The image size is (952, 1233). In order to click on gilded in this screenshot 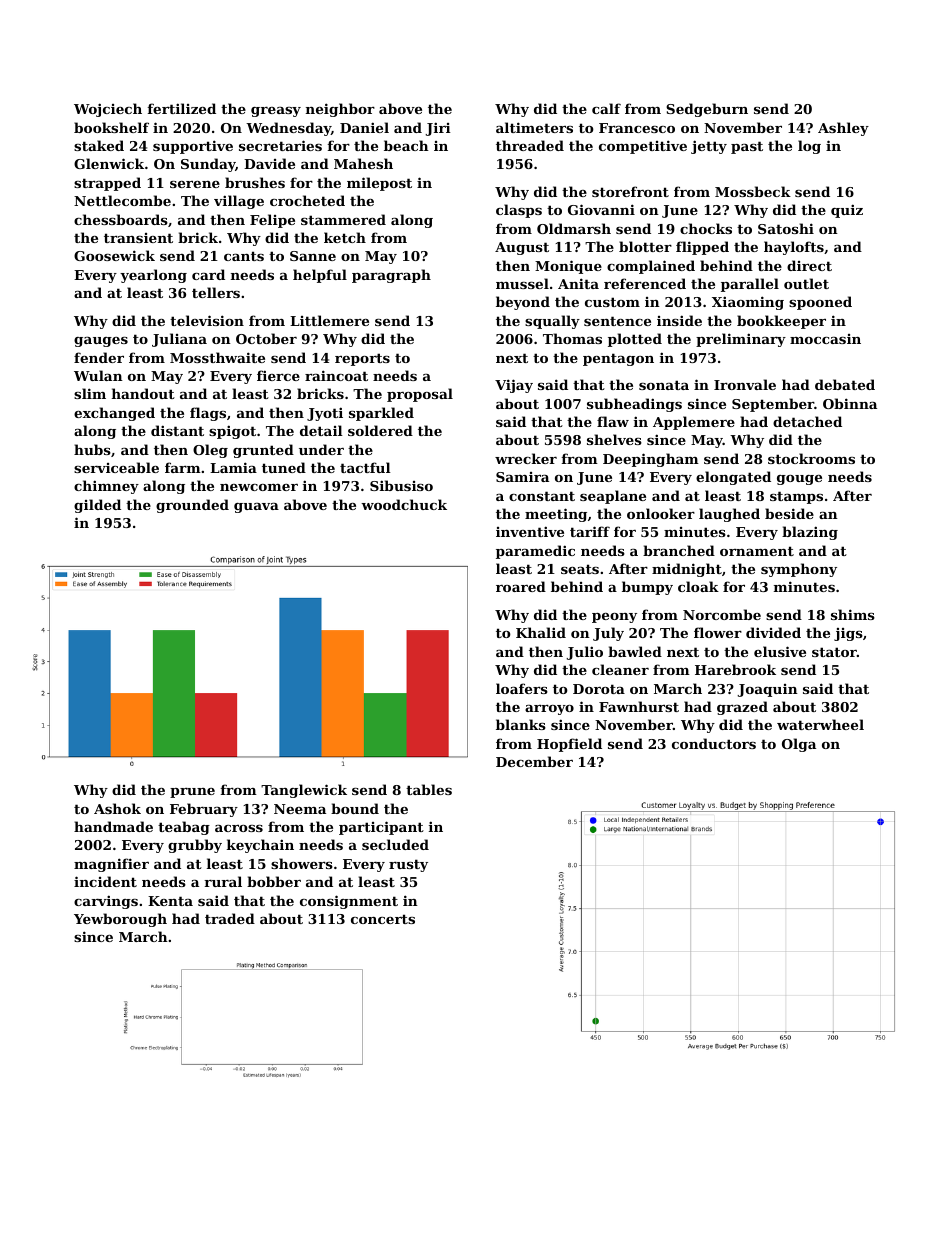, I will do `click(97, 506)`.
